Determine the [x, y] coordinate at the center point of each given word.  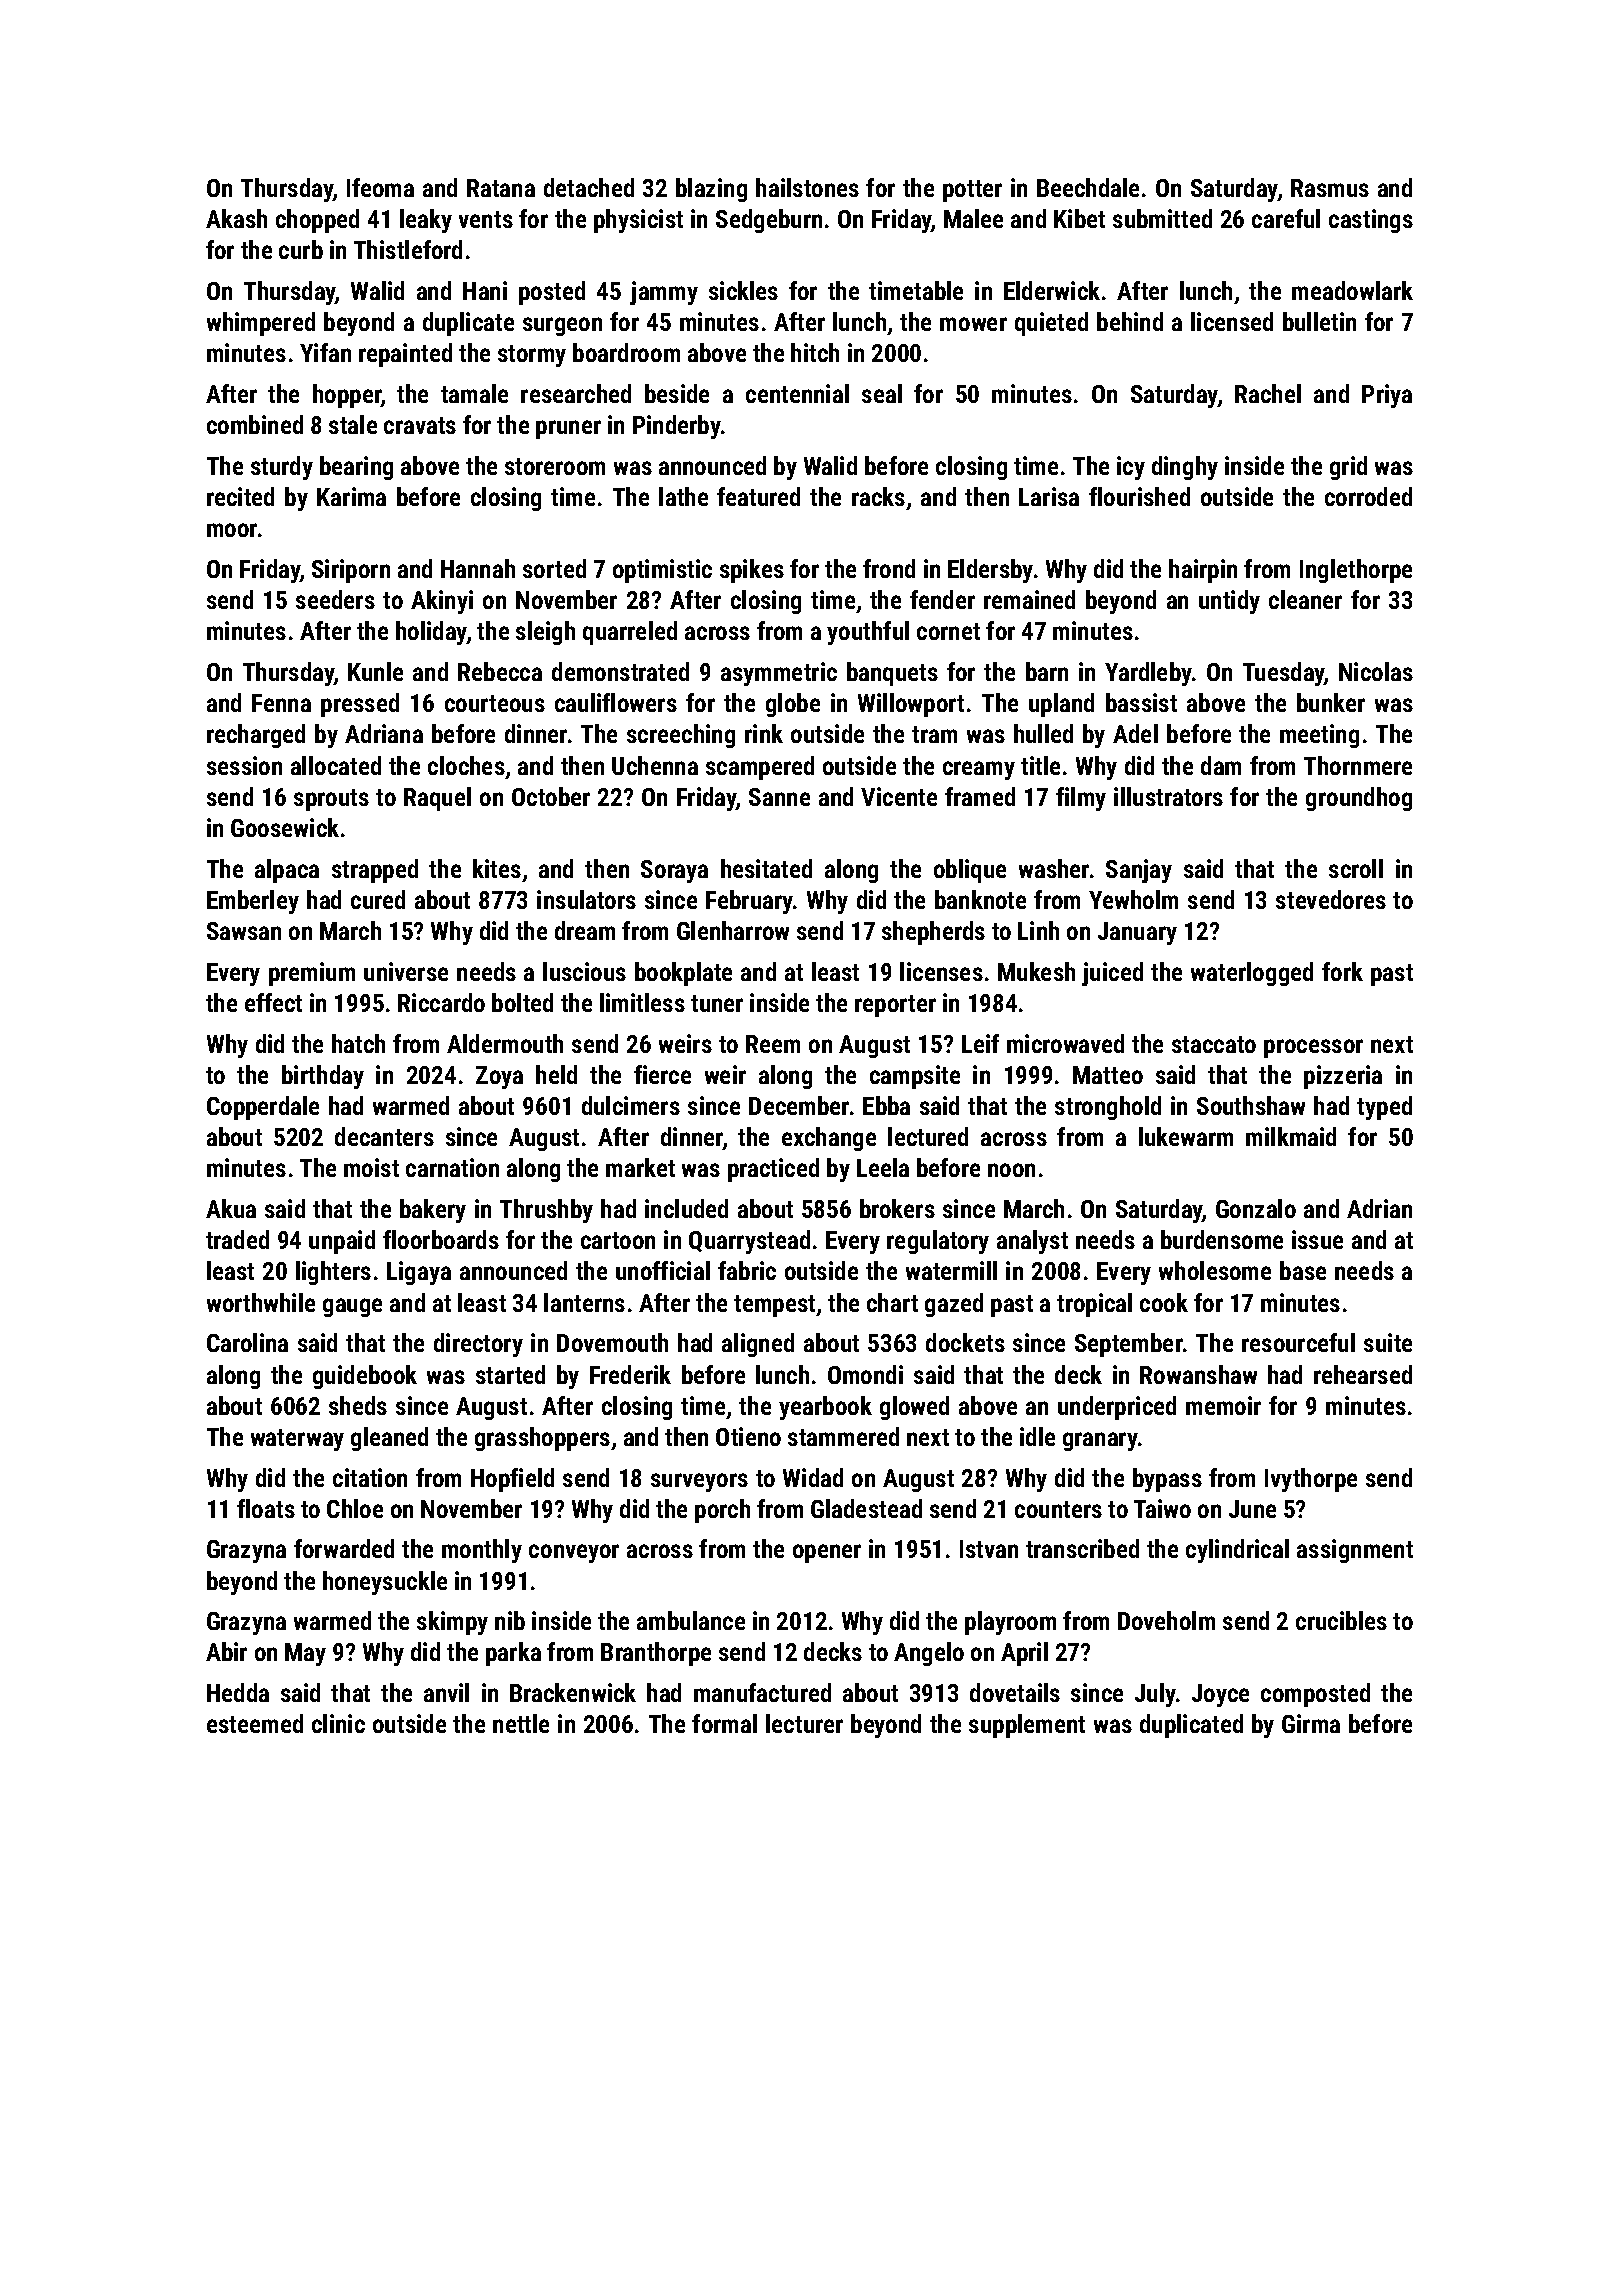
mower [973, 324]
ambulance [691, 1620]
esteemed [255, 1723]
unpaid [342, 1242]
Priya [1387, 396]
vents [486, 219]
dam [1221, 765]
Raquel [437, 799]
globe [793, 705]
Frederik [630, 1374]
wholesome [1215, 1270]
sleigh [545, 633]
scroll [1356, 868]
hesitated [766, 868]
